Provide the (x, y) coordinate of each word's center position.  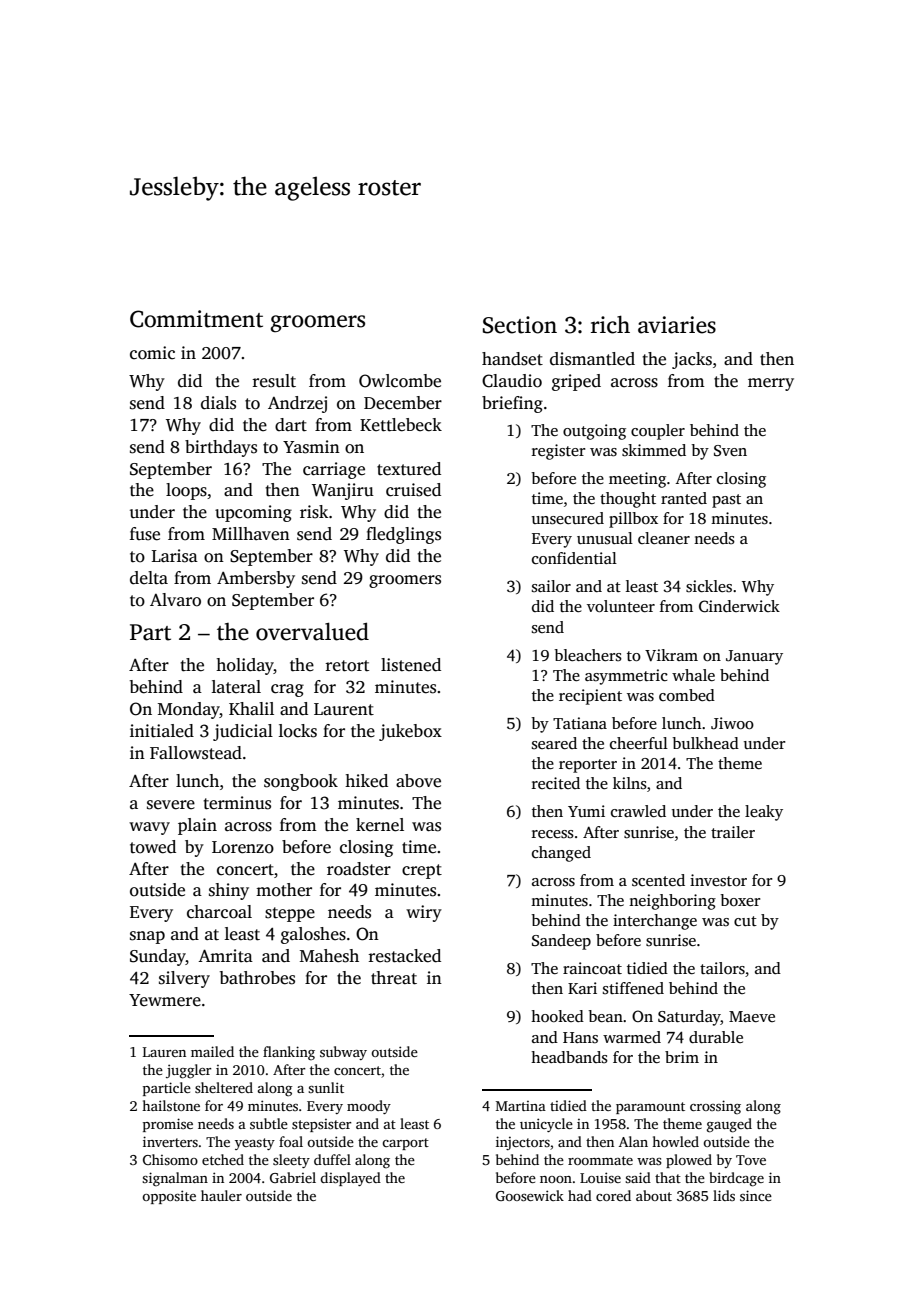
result (274, 381)
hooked (557, 1016)
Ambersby (256, 579)
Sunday (158, 957)
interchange (655, 922)
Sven (730, 451)
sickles (709, 586)
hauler (221, 1195)
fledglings (403, 535)
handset (512, 359)
